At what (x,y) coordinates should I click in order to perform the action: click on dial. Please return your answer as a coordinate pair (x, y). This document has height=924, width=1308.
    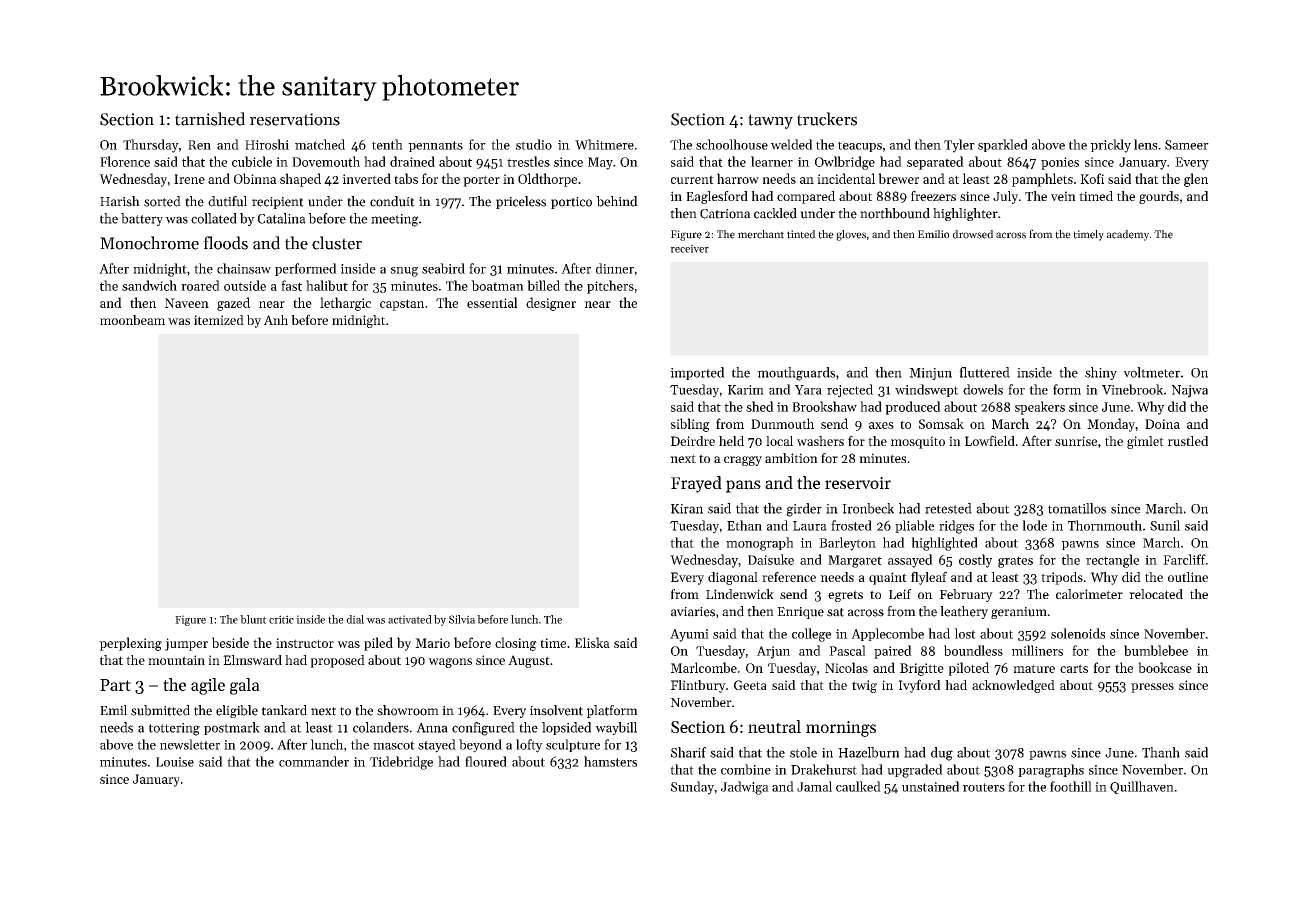
    Looking at the image, I should click on (355, 619).
